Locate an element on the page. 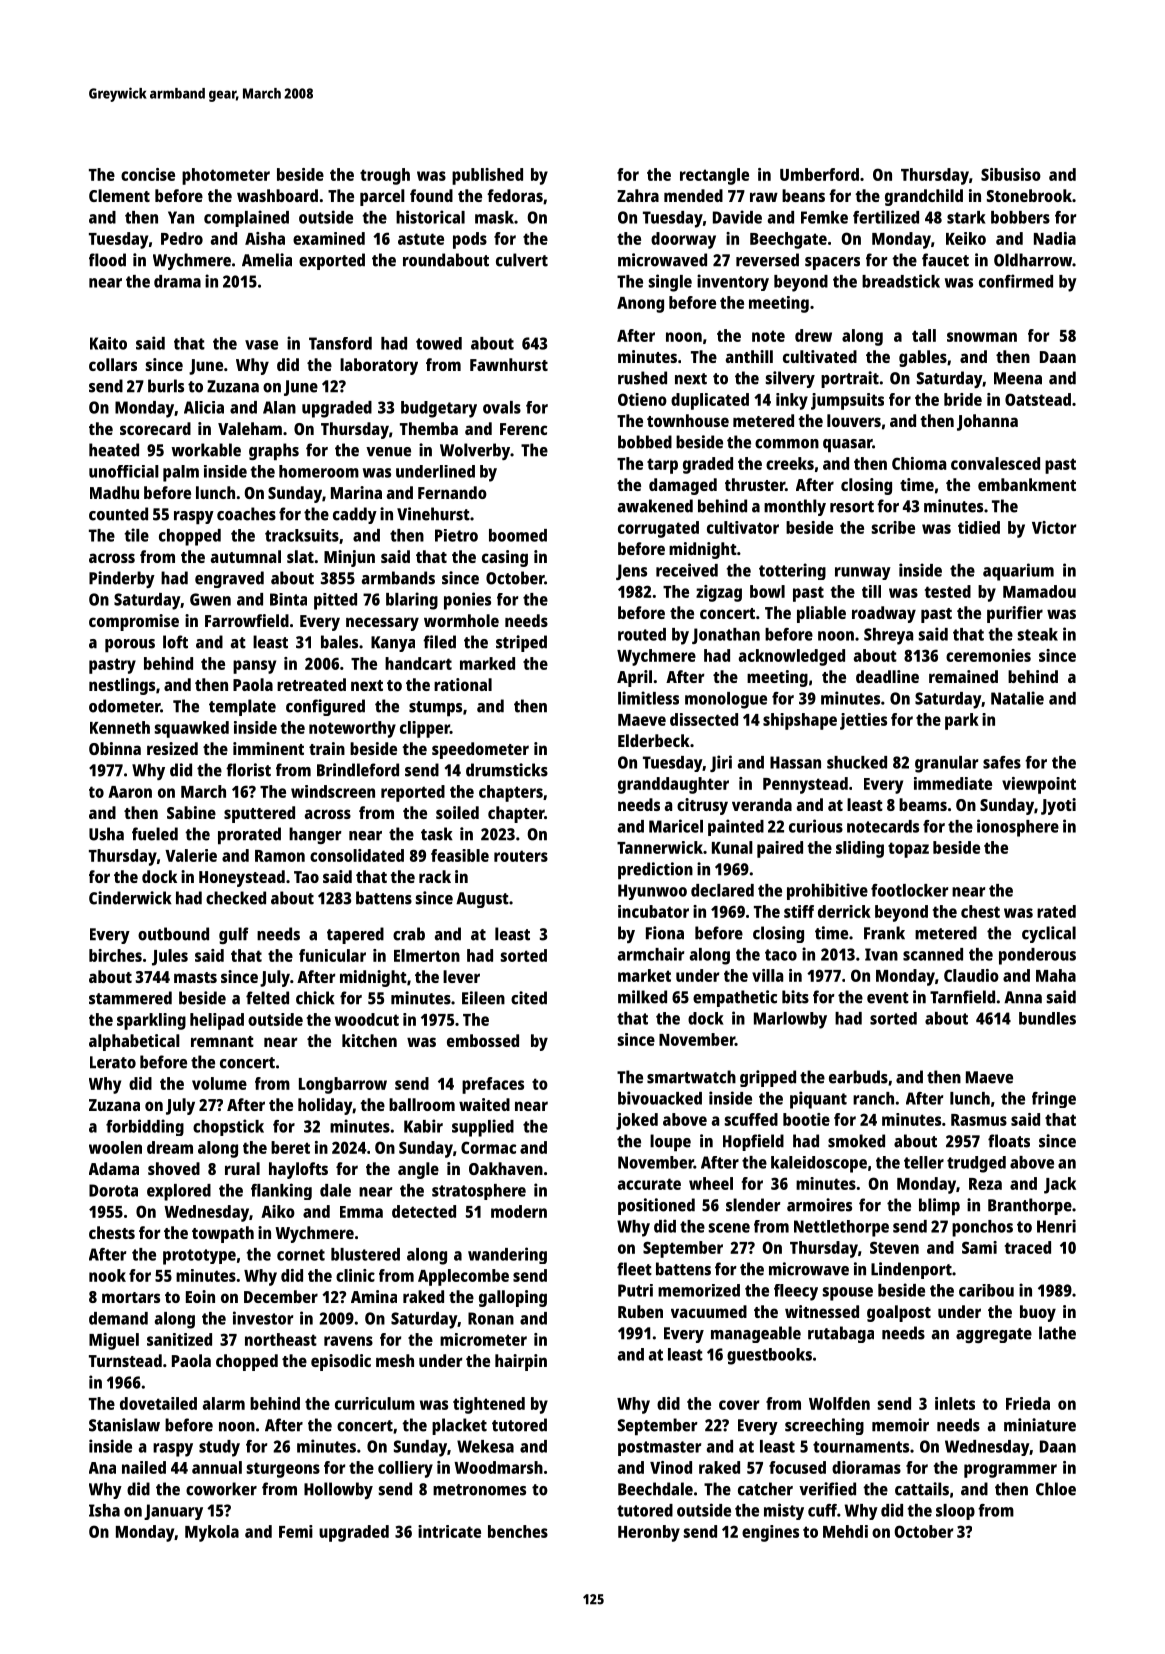 This document has width=1165, height=1654. concise is located at coordinates (148, 174).
